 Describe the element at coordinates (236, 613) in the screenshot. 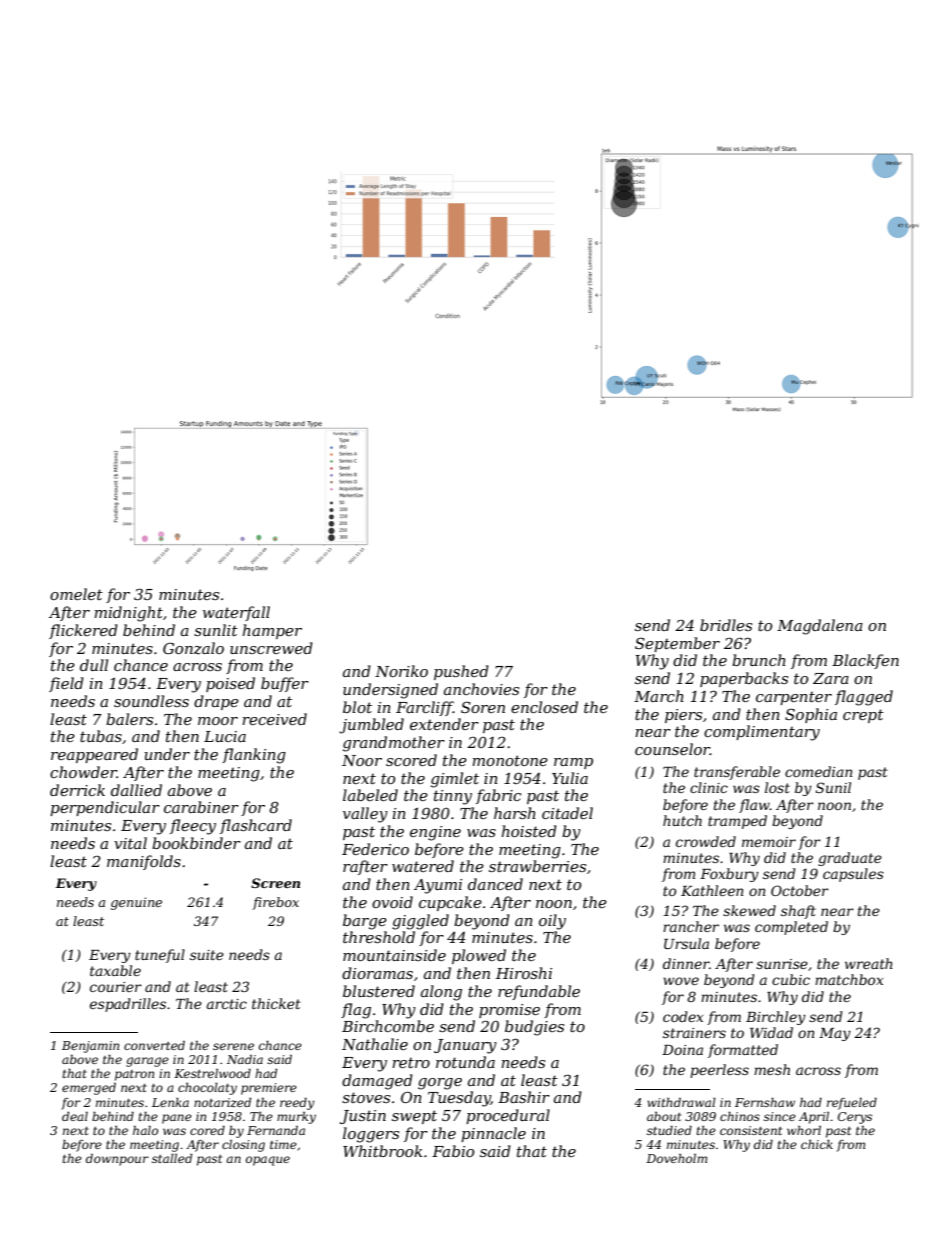

I see `waterfall` at that location.
